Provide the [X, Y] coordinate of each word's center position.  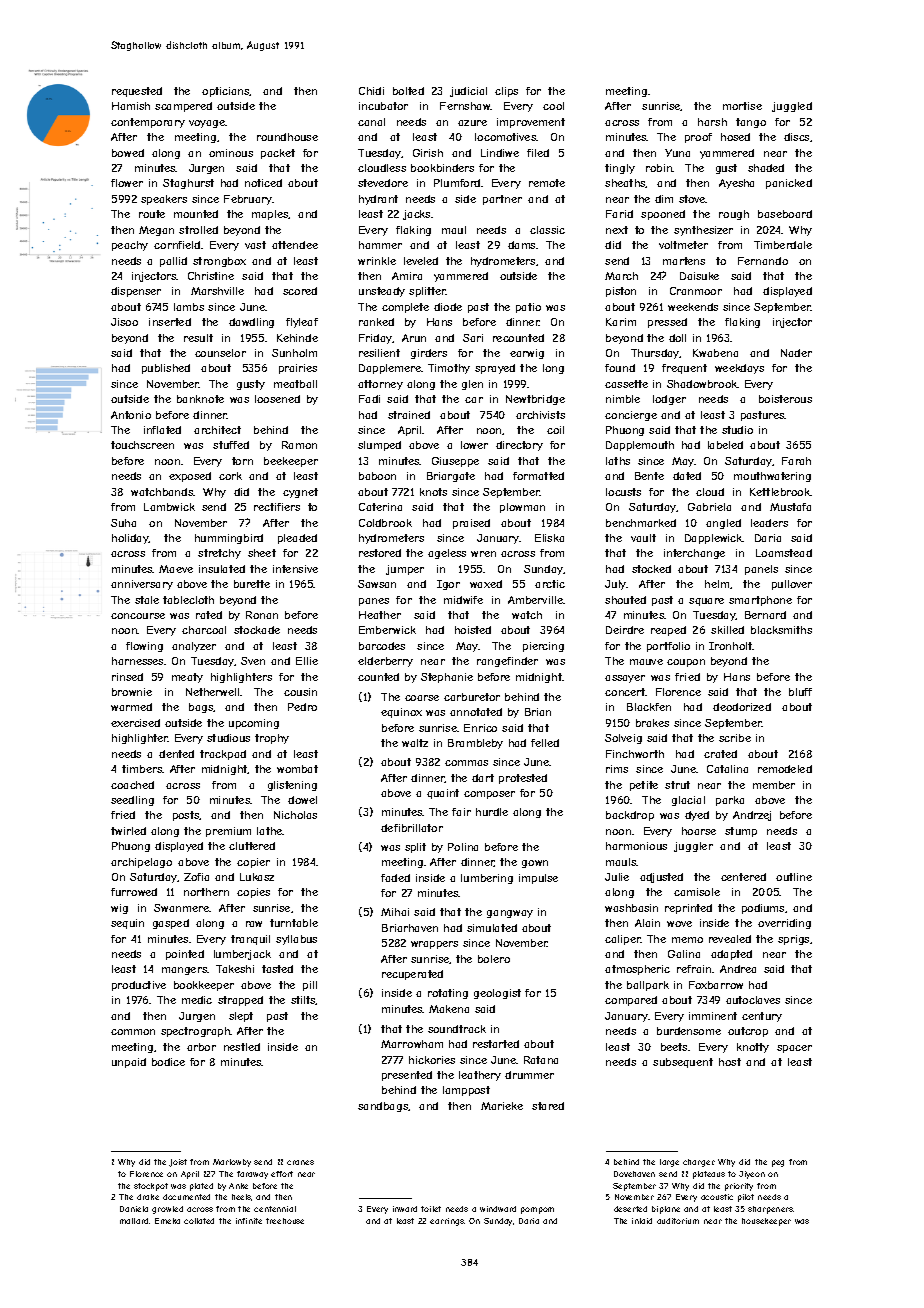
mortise [742, 106]
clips [506, 92]
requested [137, 92]
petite [644, 786]
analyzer [194, 647]
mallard [134, 1221]
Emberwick [387, 630]
